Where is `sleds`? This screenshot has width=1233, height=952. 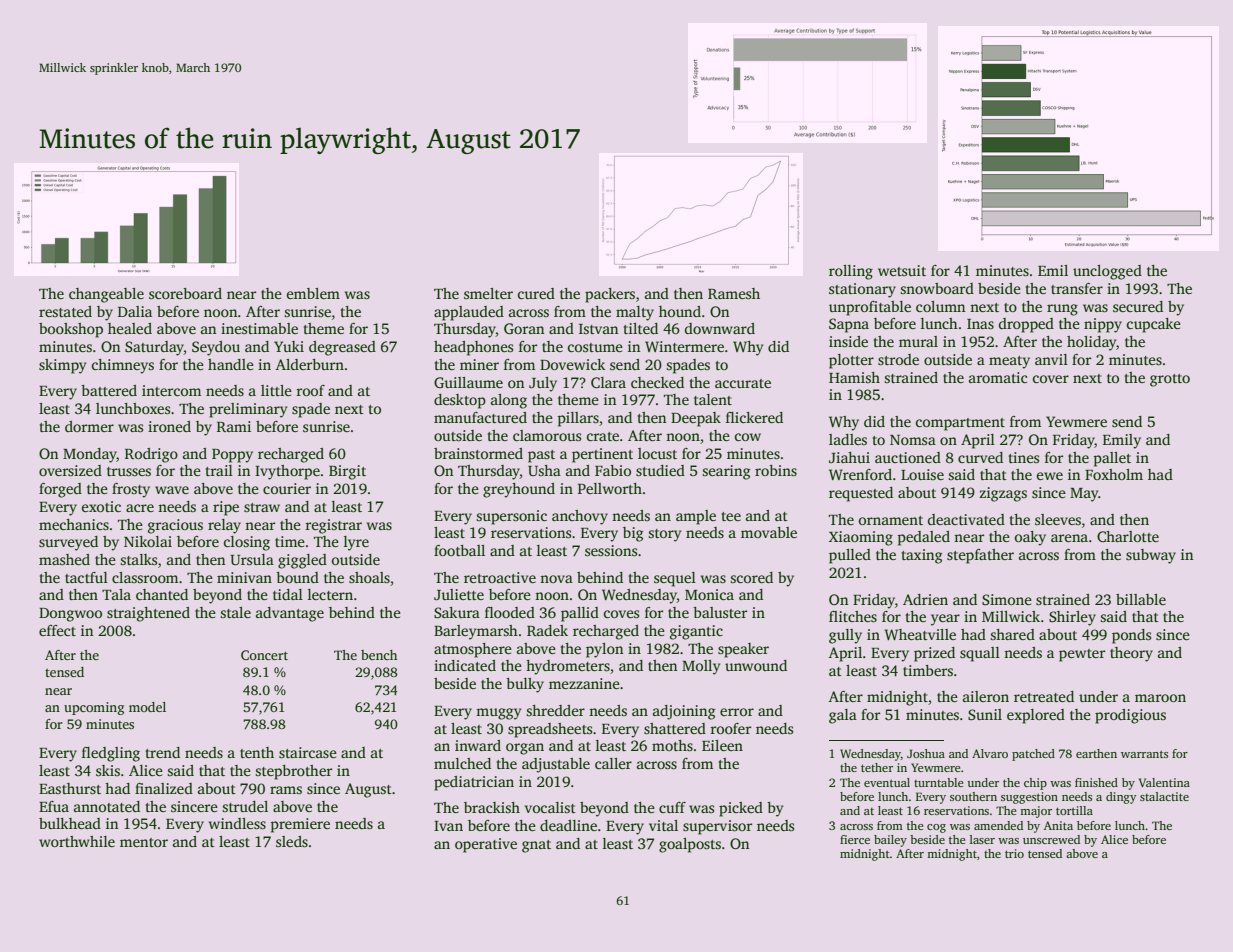
sleds is located at coordinates (292, 841).
